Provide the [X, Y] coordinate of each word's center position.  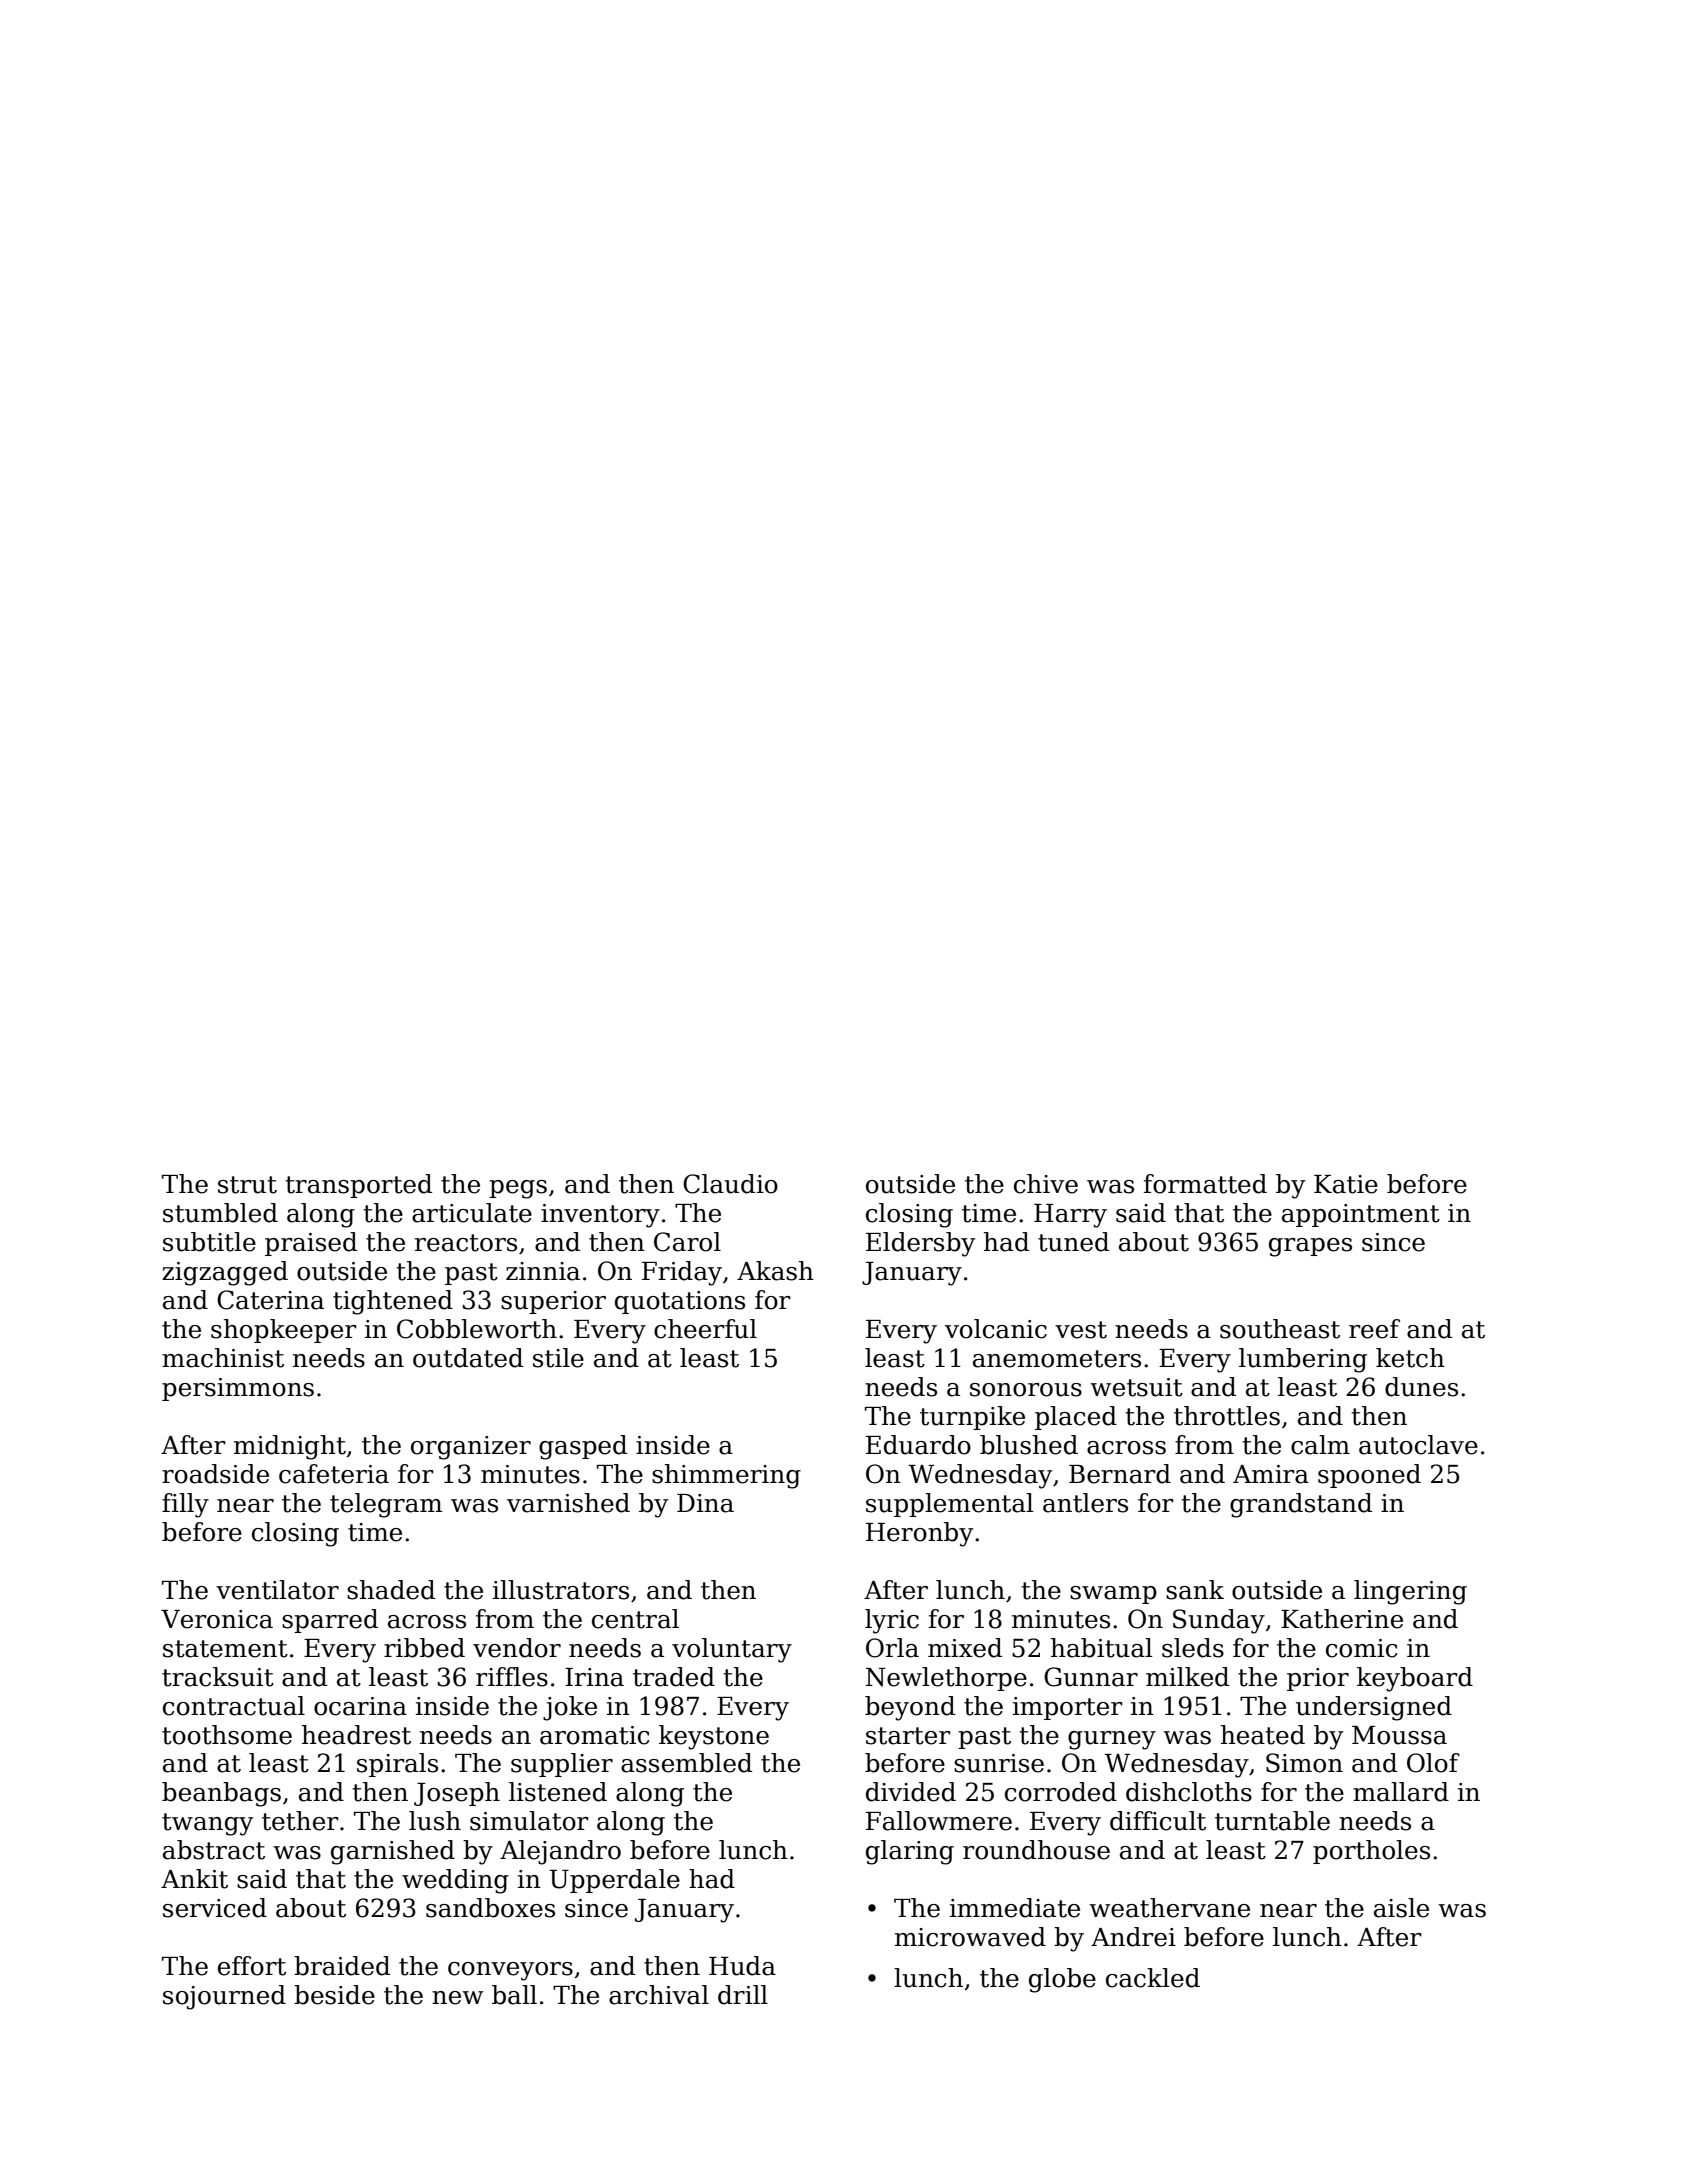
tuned [1073, 1242]
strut [247, 1185]
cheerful [705, 1329]
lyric [892, 1621]
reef [1374, 1329]
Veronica [217, 1619]
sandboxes [490, 1908]
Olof [1433, 1763]
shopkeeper [284, 1331]
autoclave [1418, 1445]
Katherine [1342, 1619]
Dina [705, 1503]
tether [300, 1821]
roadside [215, 1474]
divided [911, 1792]
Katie [1346, 1184]
